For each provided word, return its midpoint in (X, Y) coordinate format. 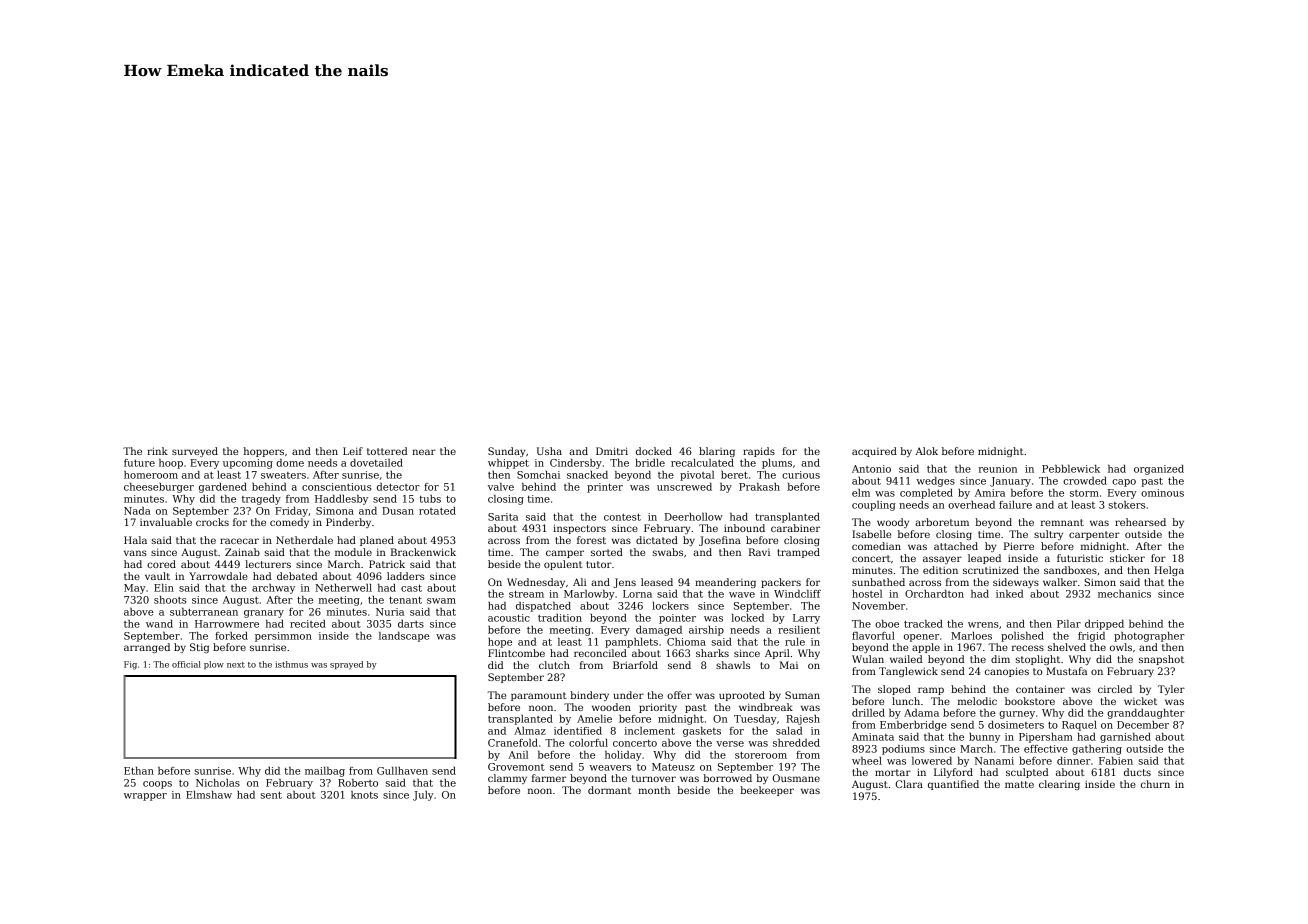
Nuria (390, 612)
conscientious (336, 487)
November (878, 606)
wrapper (145, 797)
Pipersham (1046, 738)
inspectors (579, 529)
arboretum (942, 522)
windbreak (766, 707)
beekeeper (767, 791)
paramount (539, 696)
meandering (725, 583)
